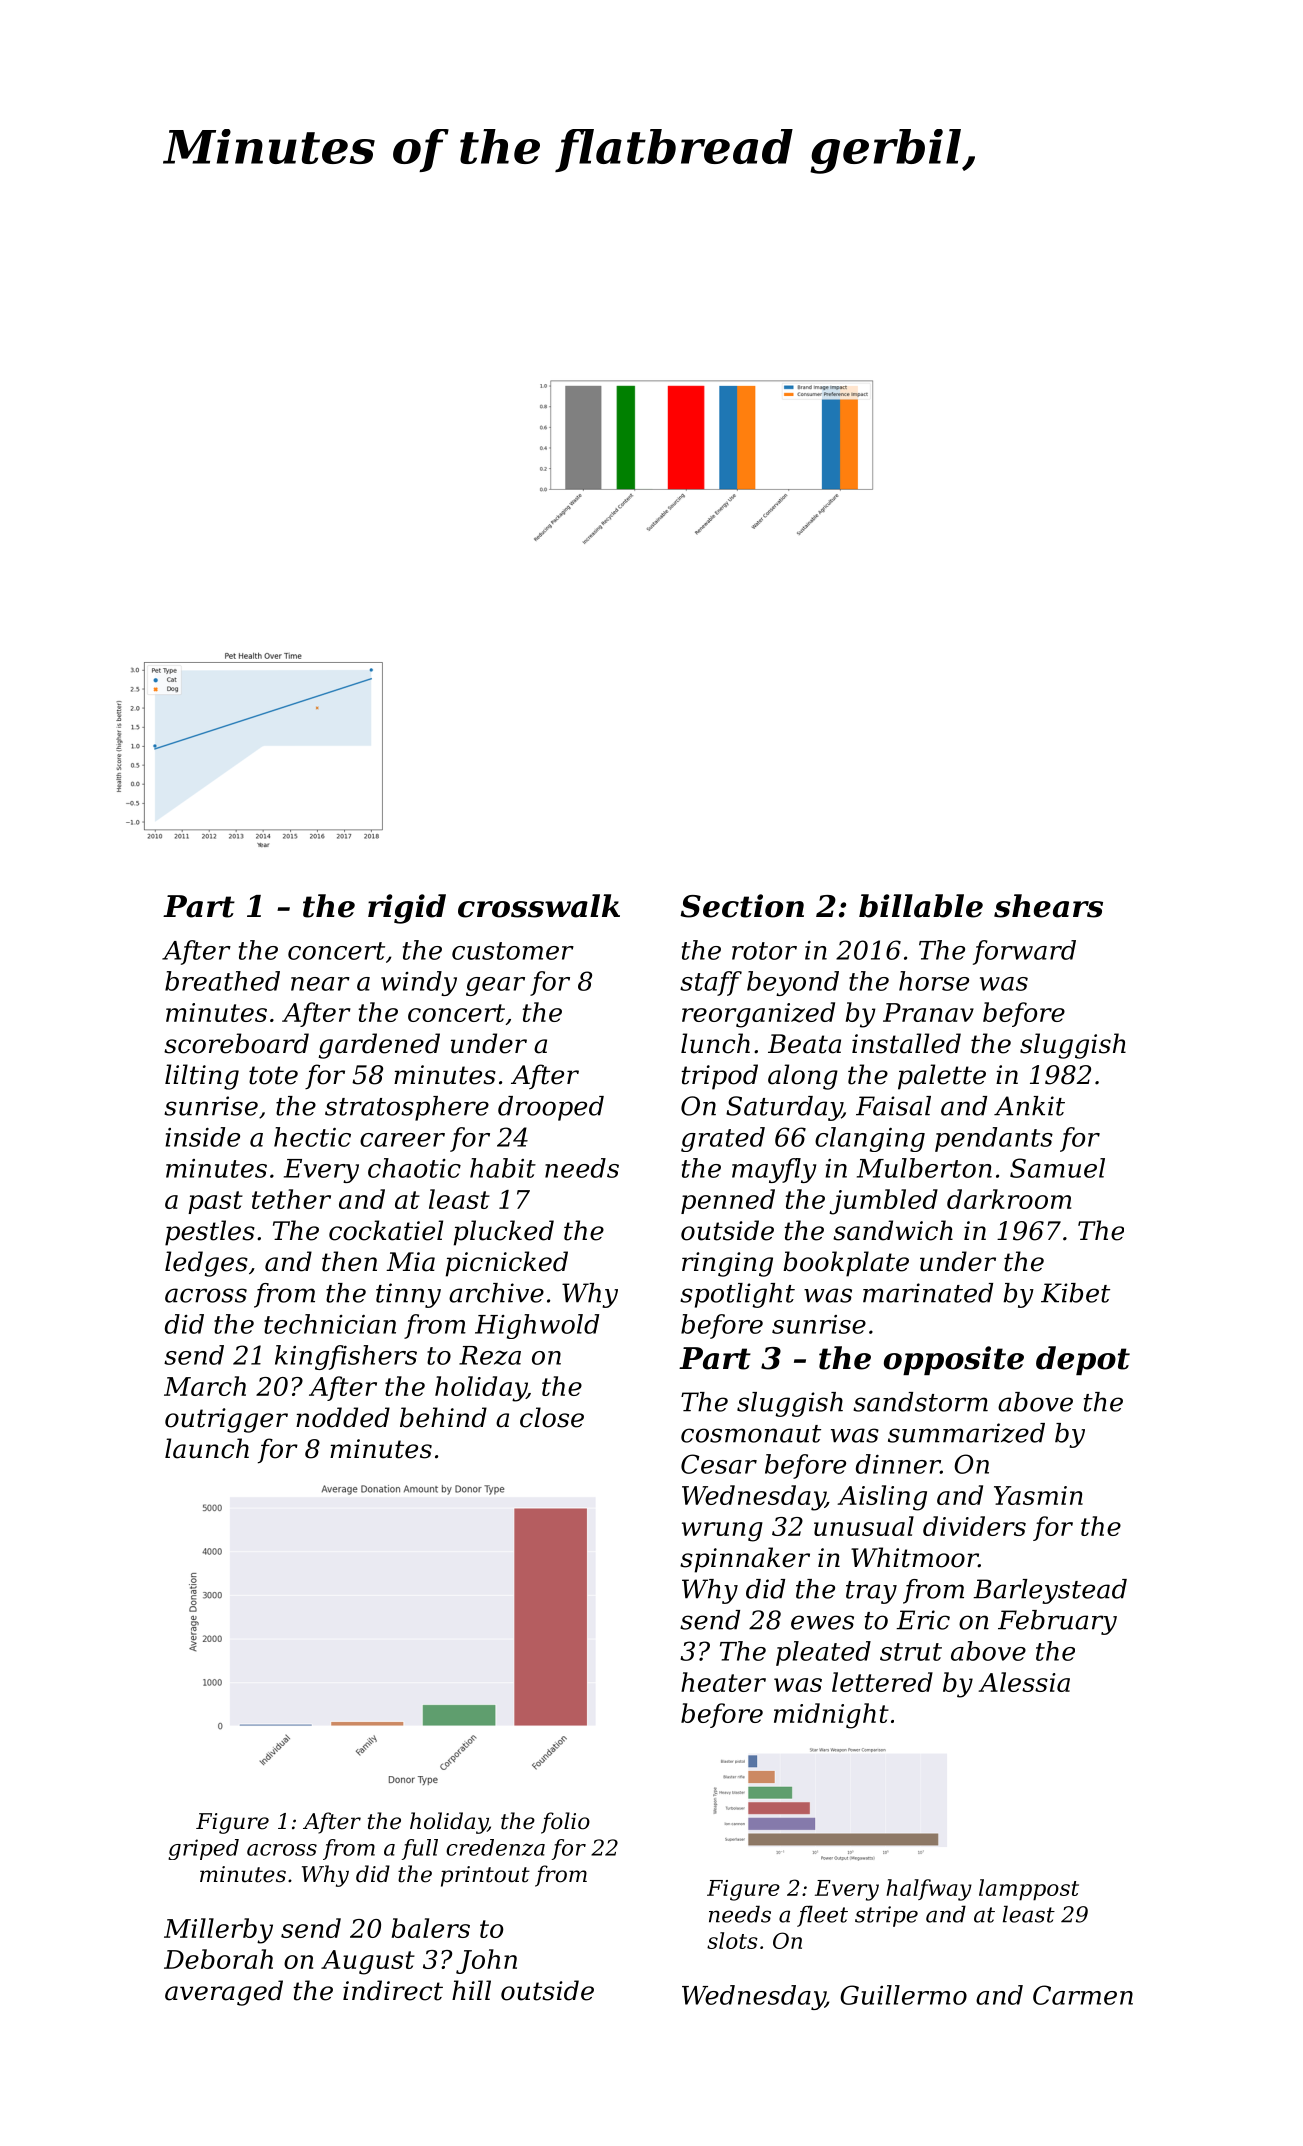 This screenshot has width=1303, height=2146. Describe the element at coordinates (822, 1916) in the screenshot. I see `fleet` at that location.
